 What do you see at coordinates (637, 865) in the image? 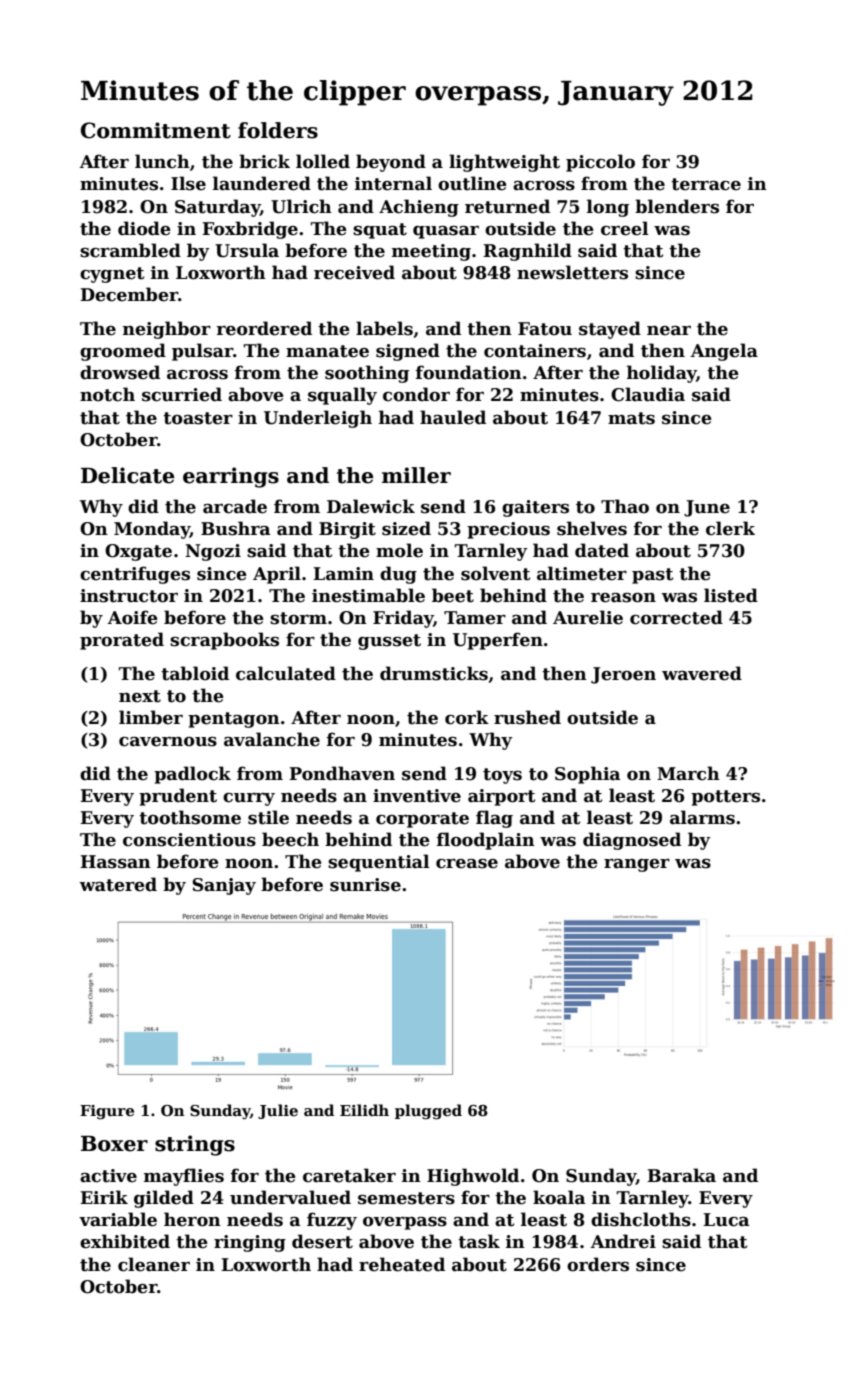
I see `ranger` at bounding box center [637, 865].
